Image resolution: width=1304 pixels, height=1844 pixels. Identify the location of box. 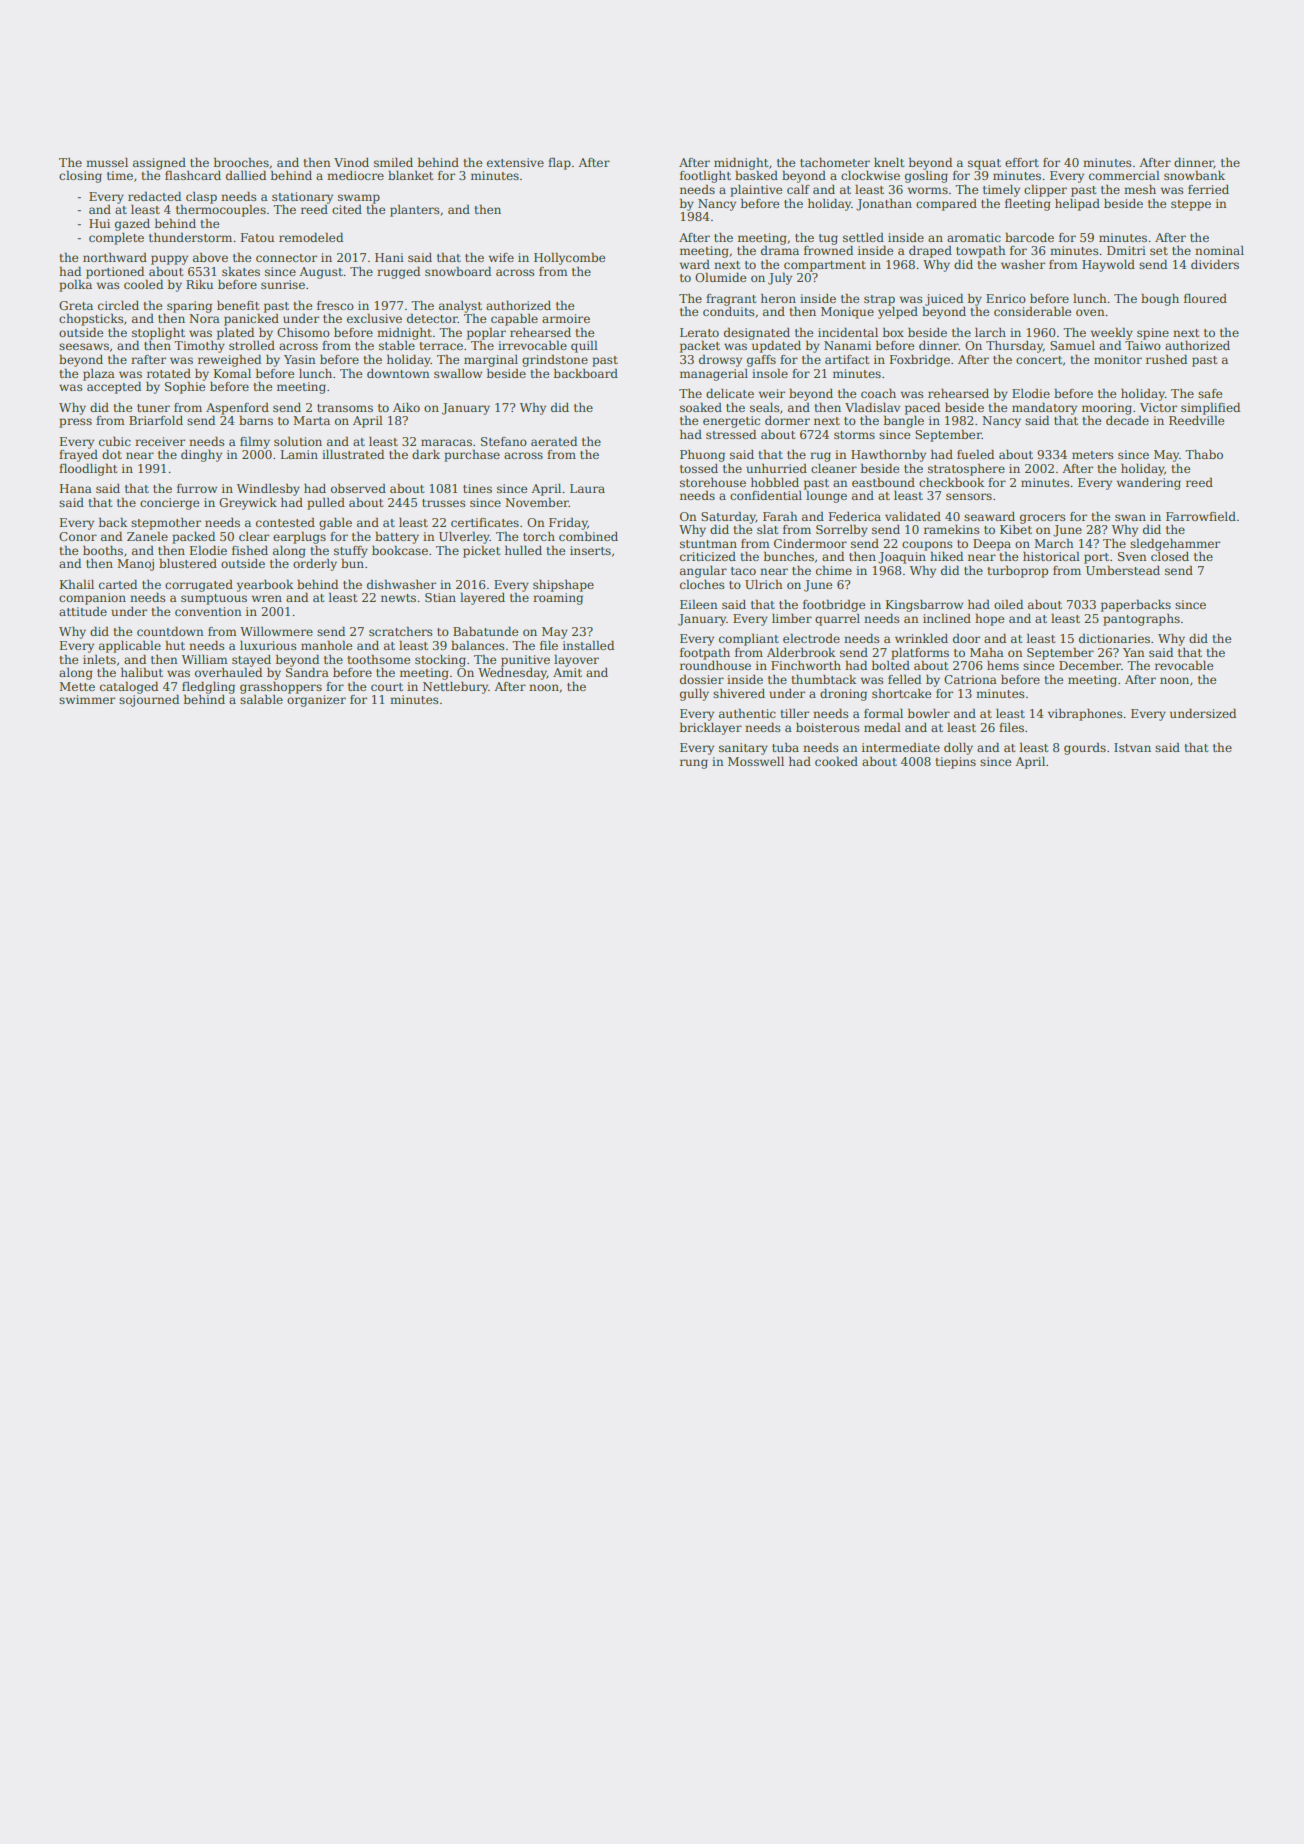
(893, 332).
